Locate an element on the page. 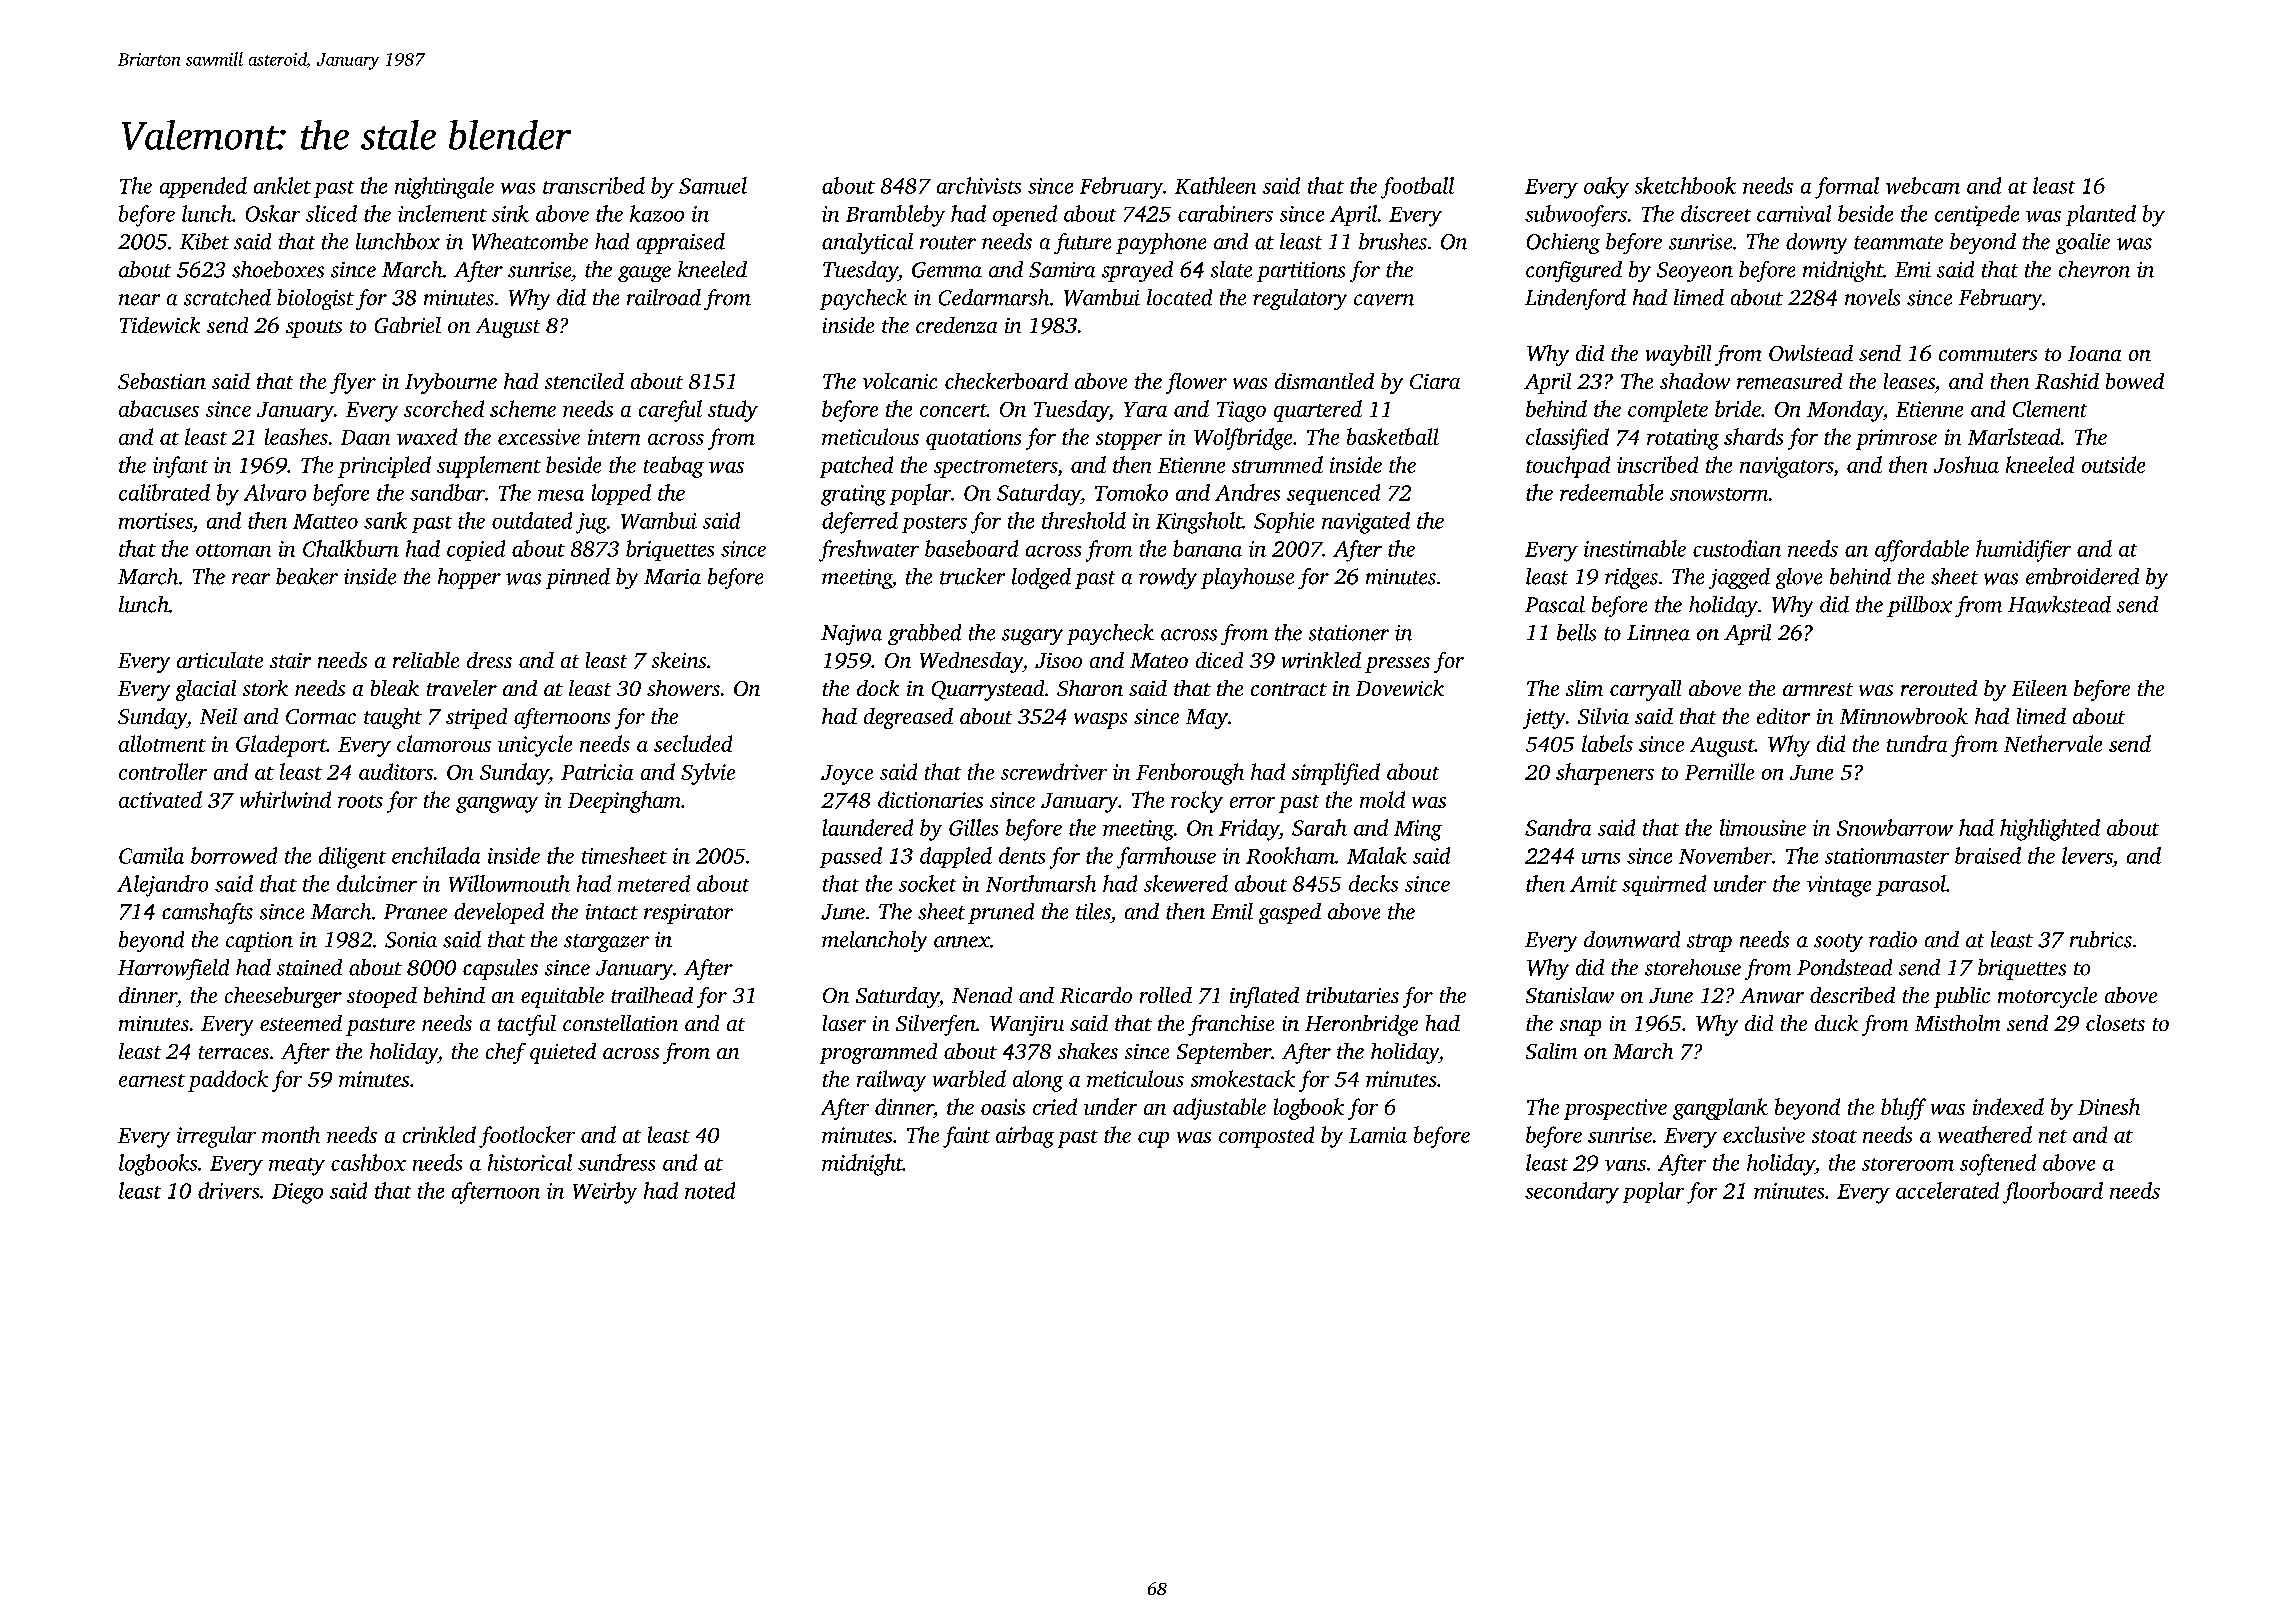 This document has width=2294, height=1622. Deepingham is located at coordinates (624, 802).
